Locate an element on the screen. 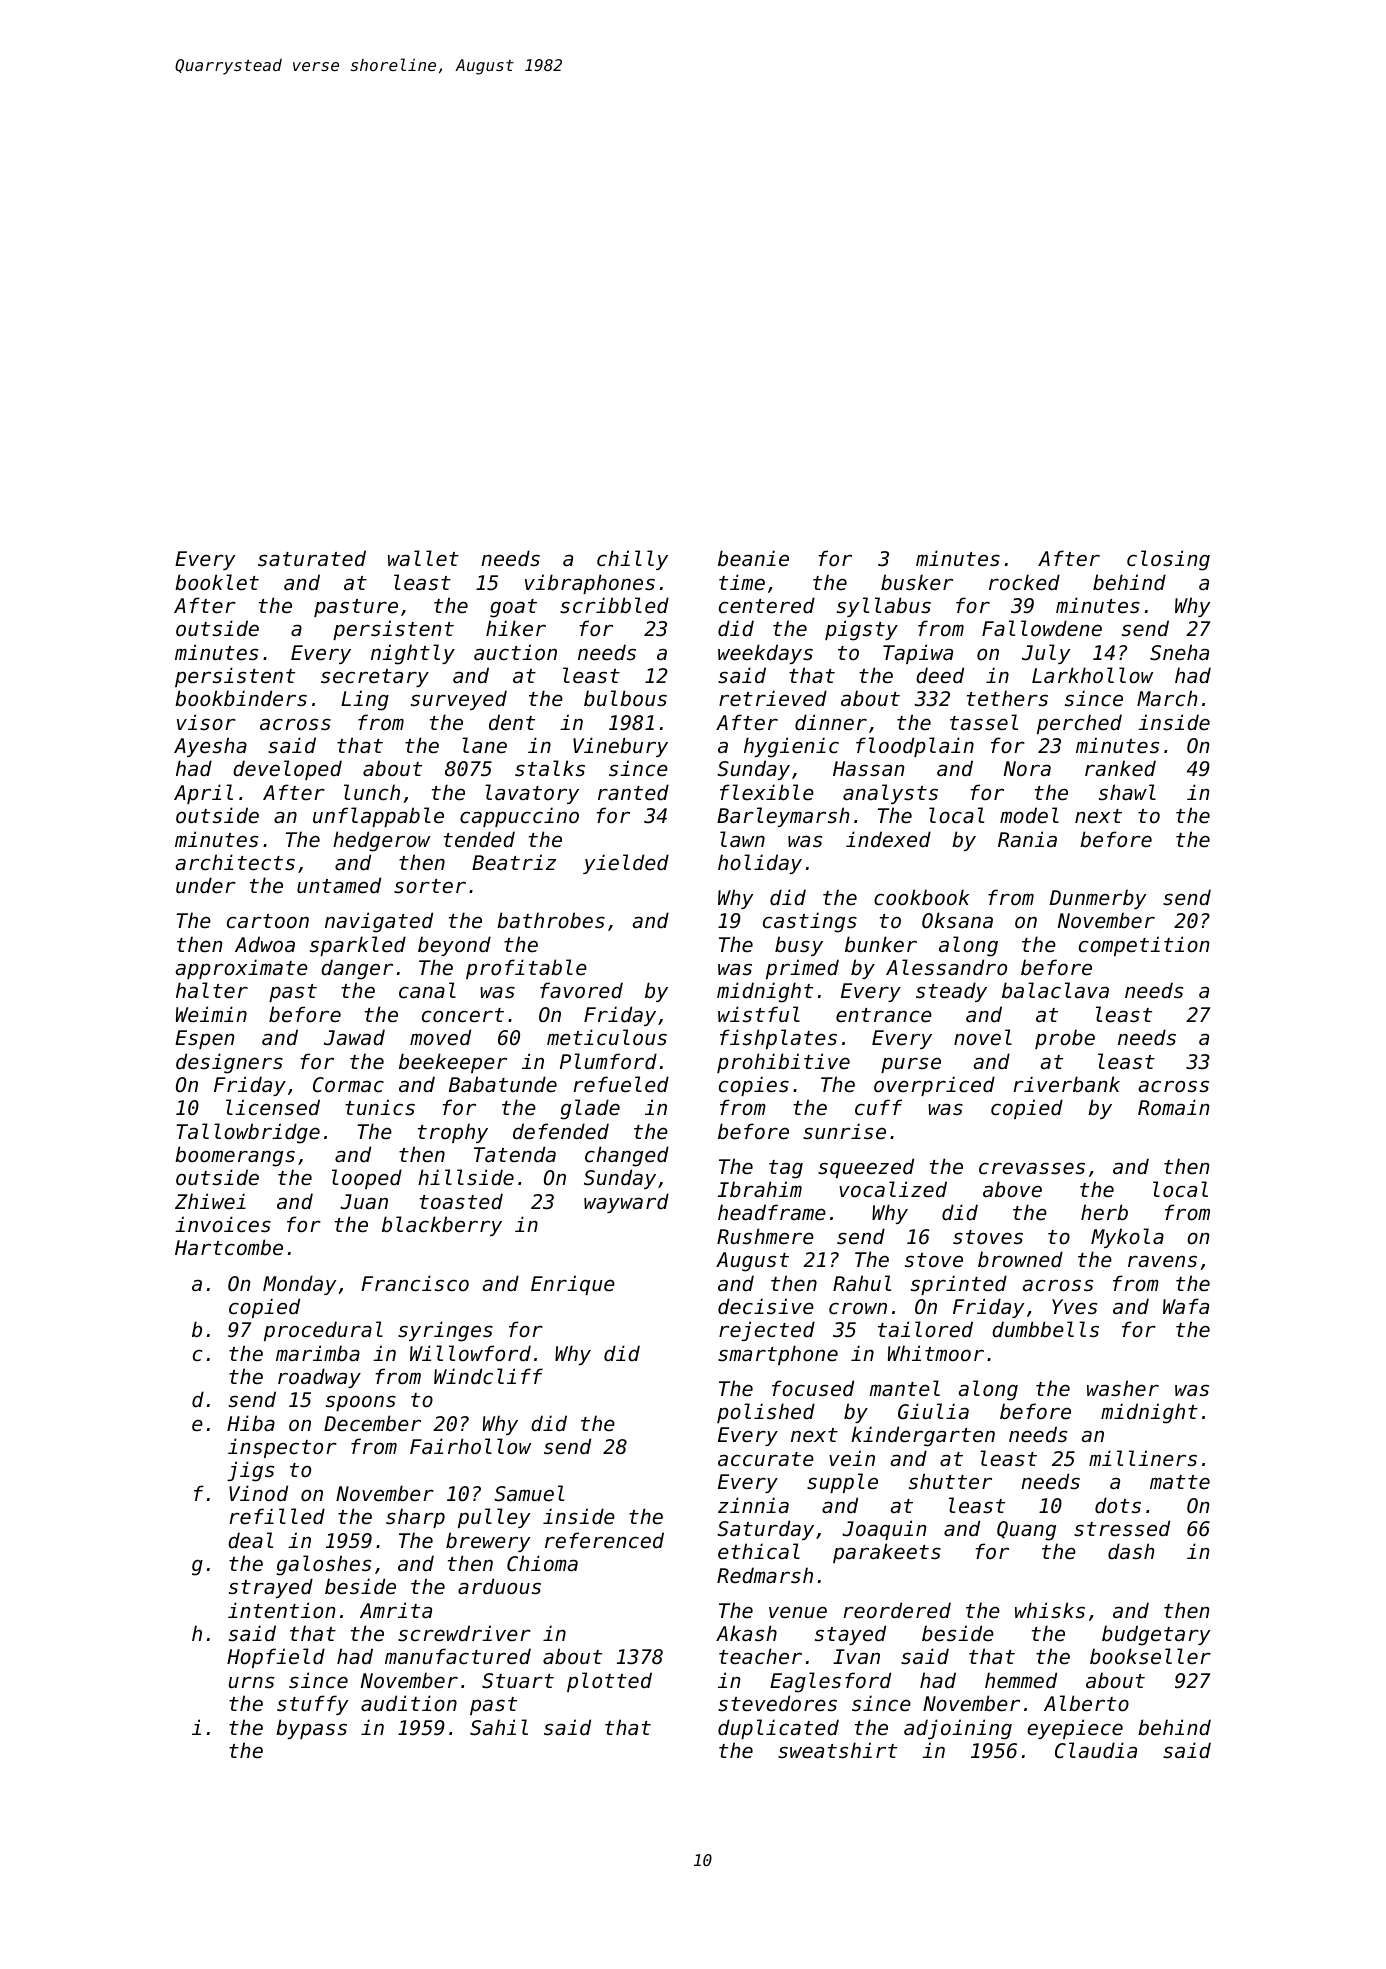 This screenshot has height=1969, width=1386. matte is located at coordinates (1180, 1482).
